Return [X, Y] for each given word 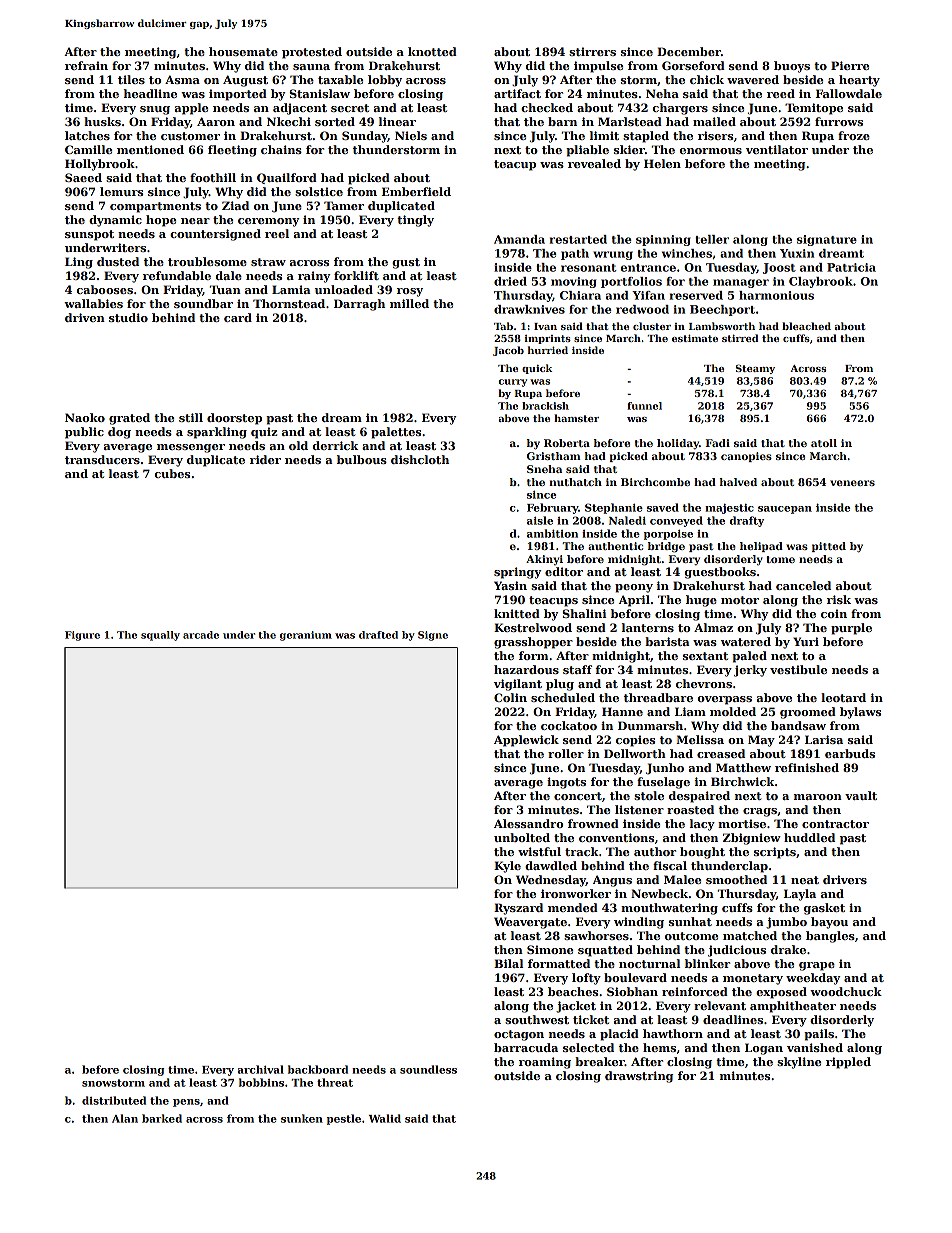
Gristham [554, 456]
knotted [432, 51]
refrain [86, 65]
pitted [829, 547]
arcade [201, 635]
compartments [155, 207]
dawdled [551, 865]
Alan [125, 1118]
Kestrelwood [533, 627]
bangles [830, 937]
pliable [587, 151]
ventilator [777, 149]
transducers [102, 459]
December [689, 51]
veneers [852, 483]
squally [160, 636]
